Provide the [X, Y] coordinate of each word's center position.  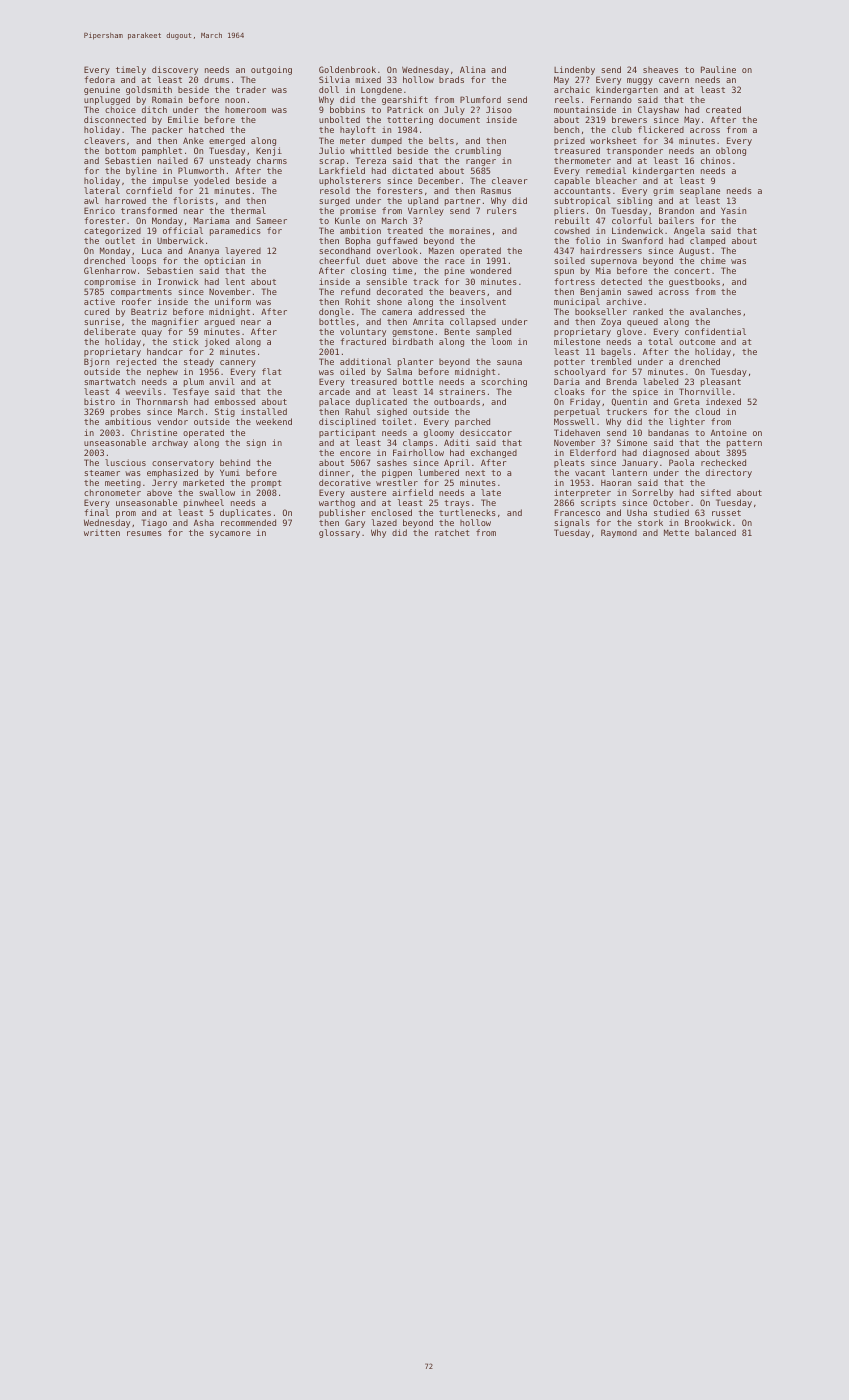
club [622, 129]
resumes [144, 533]
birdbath [413, 341]
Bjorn [96, 362]
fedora [99, 79]
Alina [472, 69]
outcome [697, 342]
